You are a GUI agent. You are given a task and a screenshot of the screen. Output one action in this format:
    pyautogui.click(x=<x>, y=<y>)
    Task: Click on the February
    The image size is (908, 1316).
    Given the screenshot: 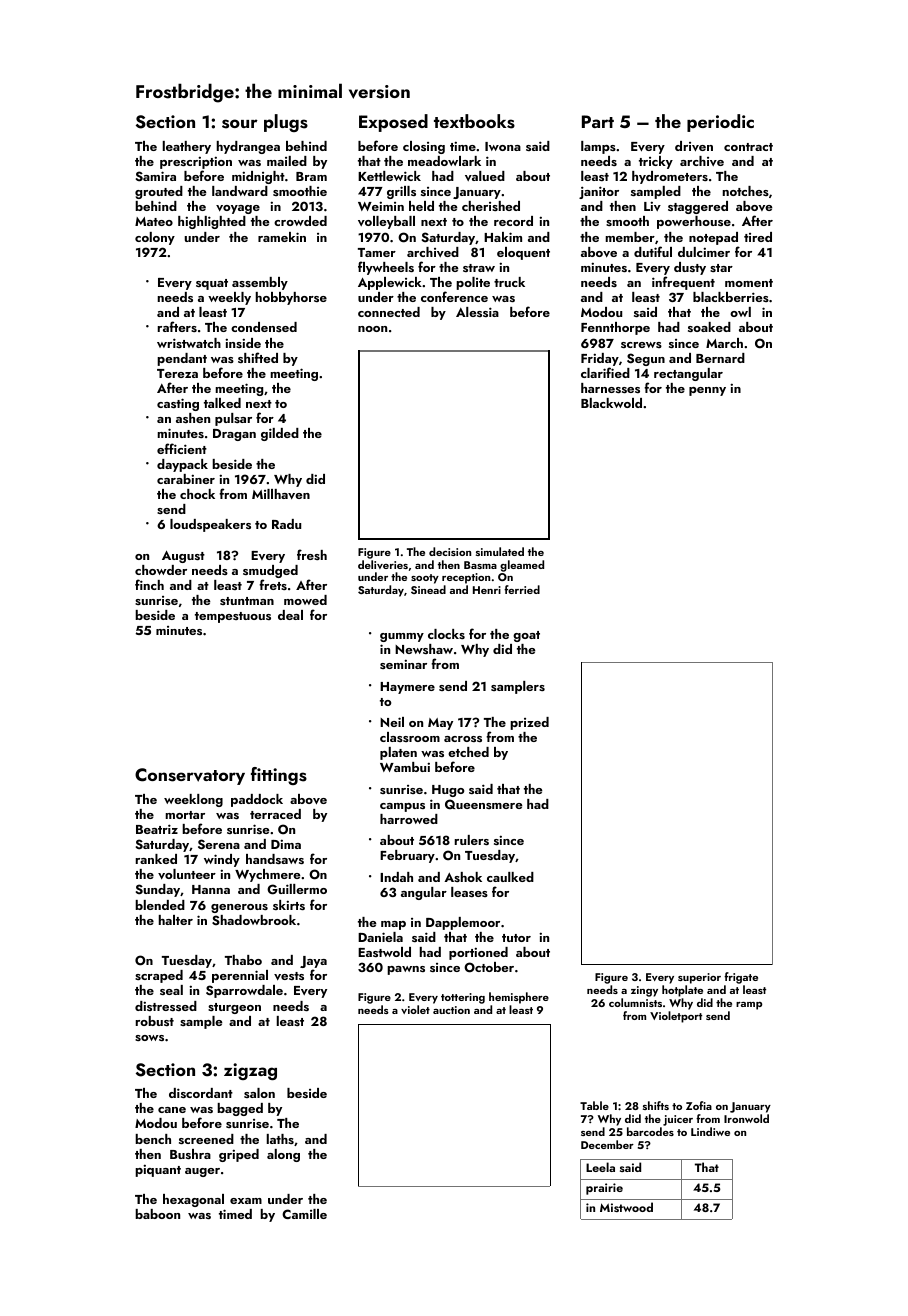 What is the action you would take?
    pyautogui.click(x=407, y=856)
